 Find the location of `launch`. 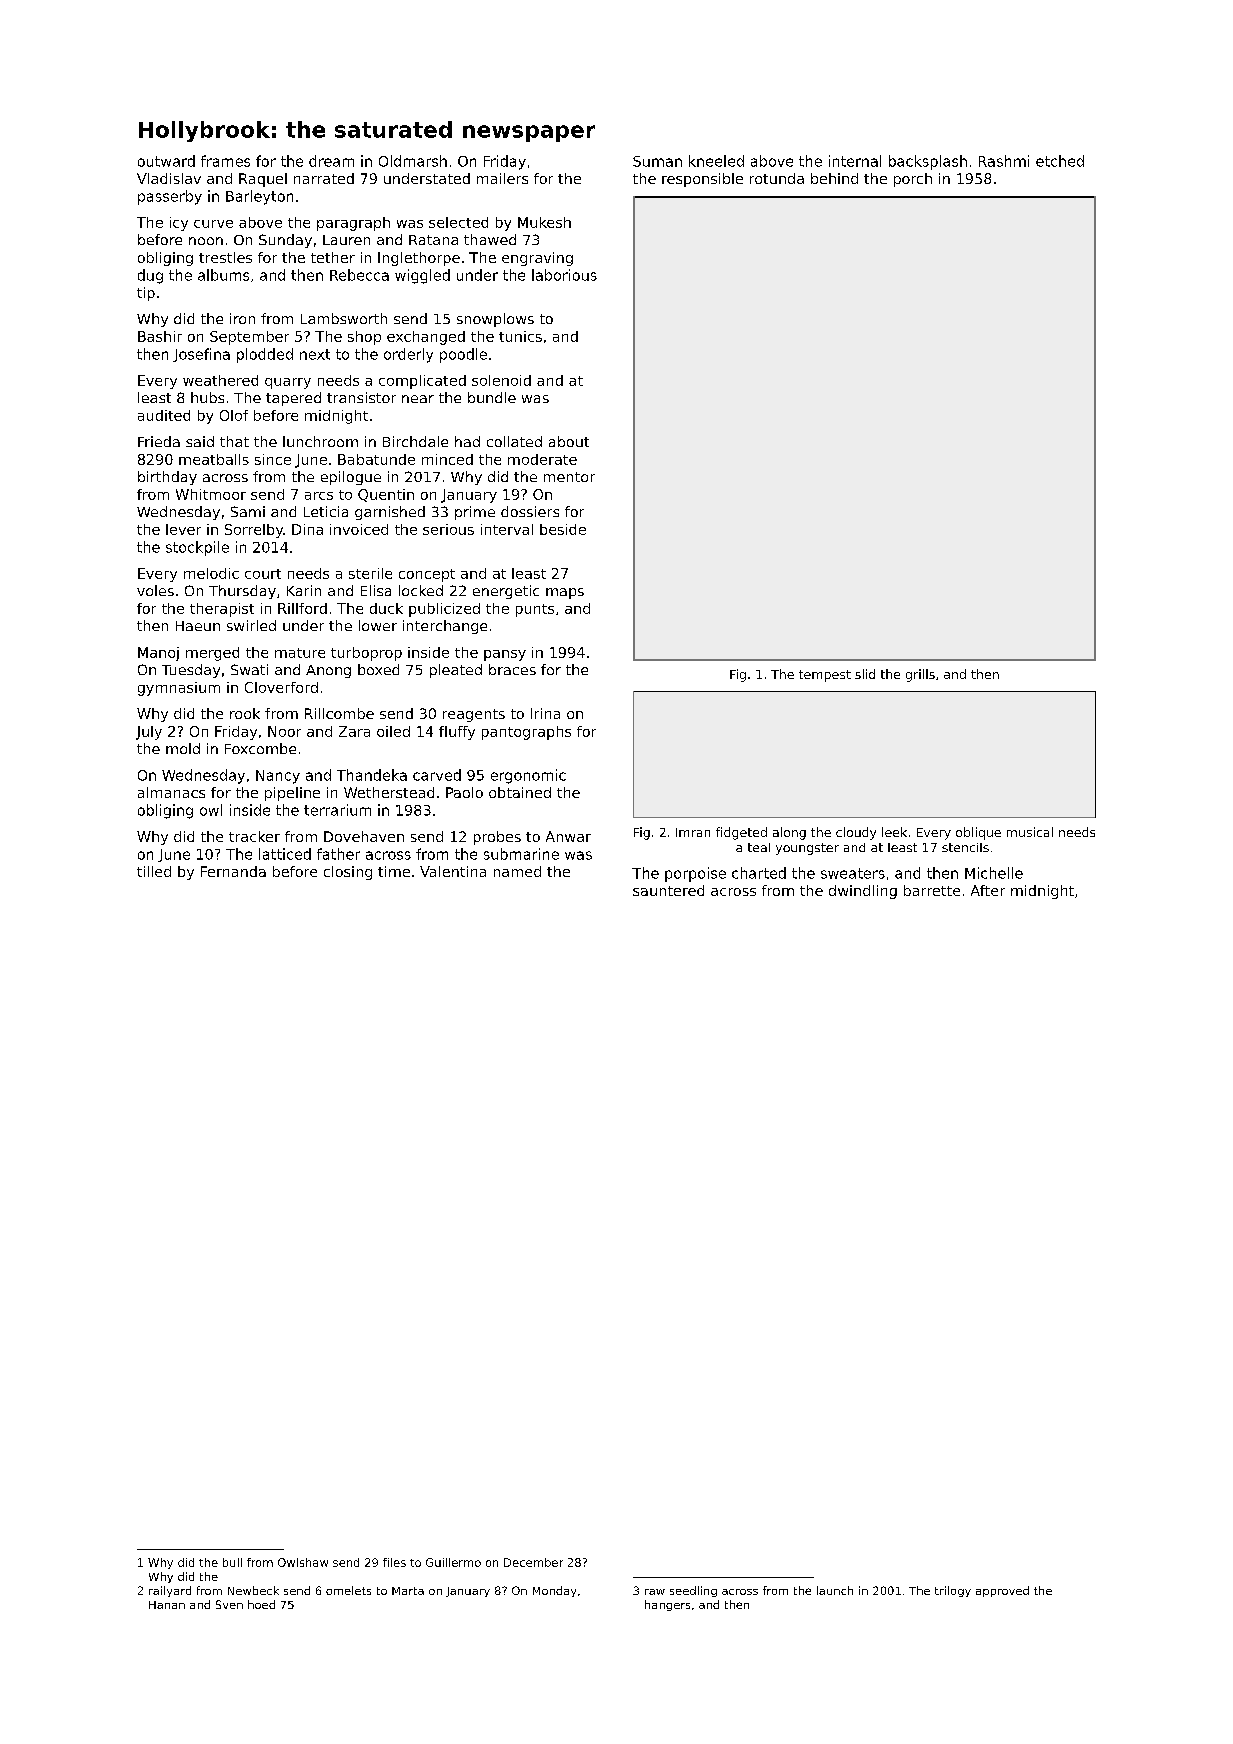

launch is located at coordinates (835, 1590).
